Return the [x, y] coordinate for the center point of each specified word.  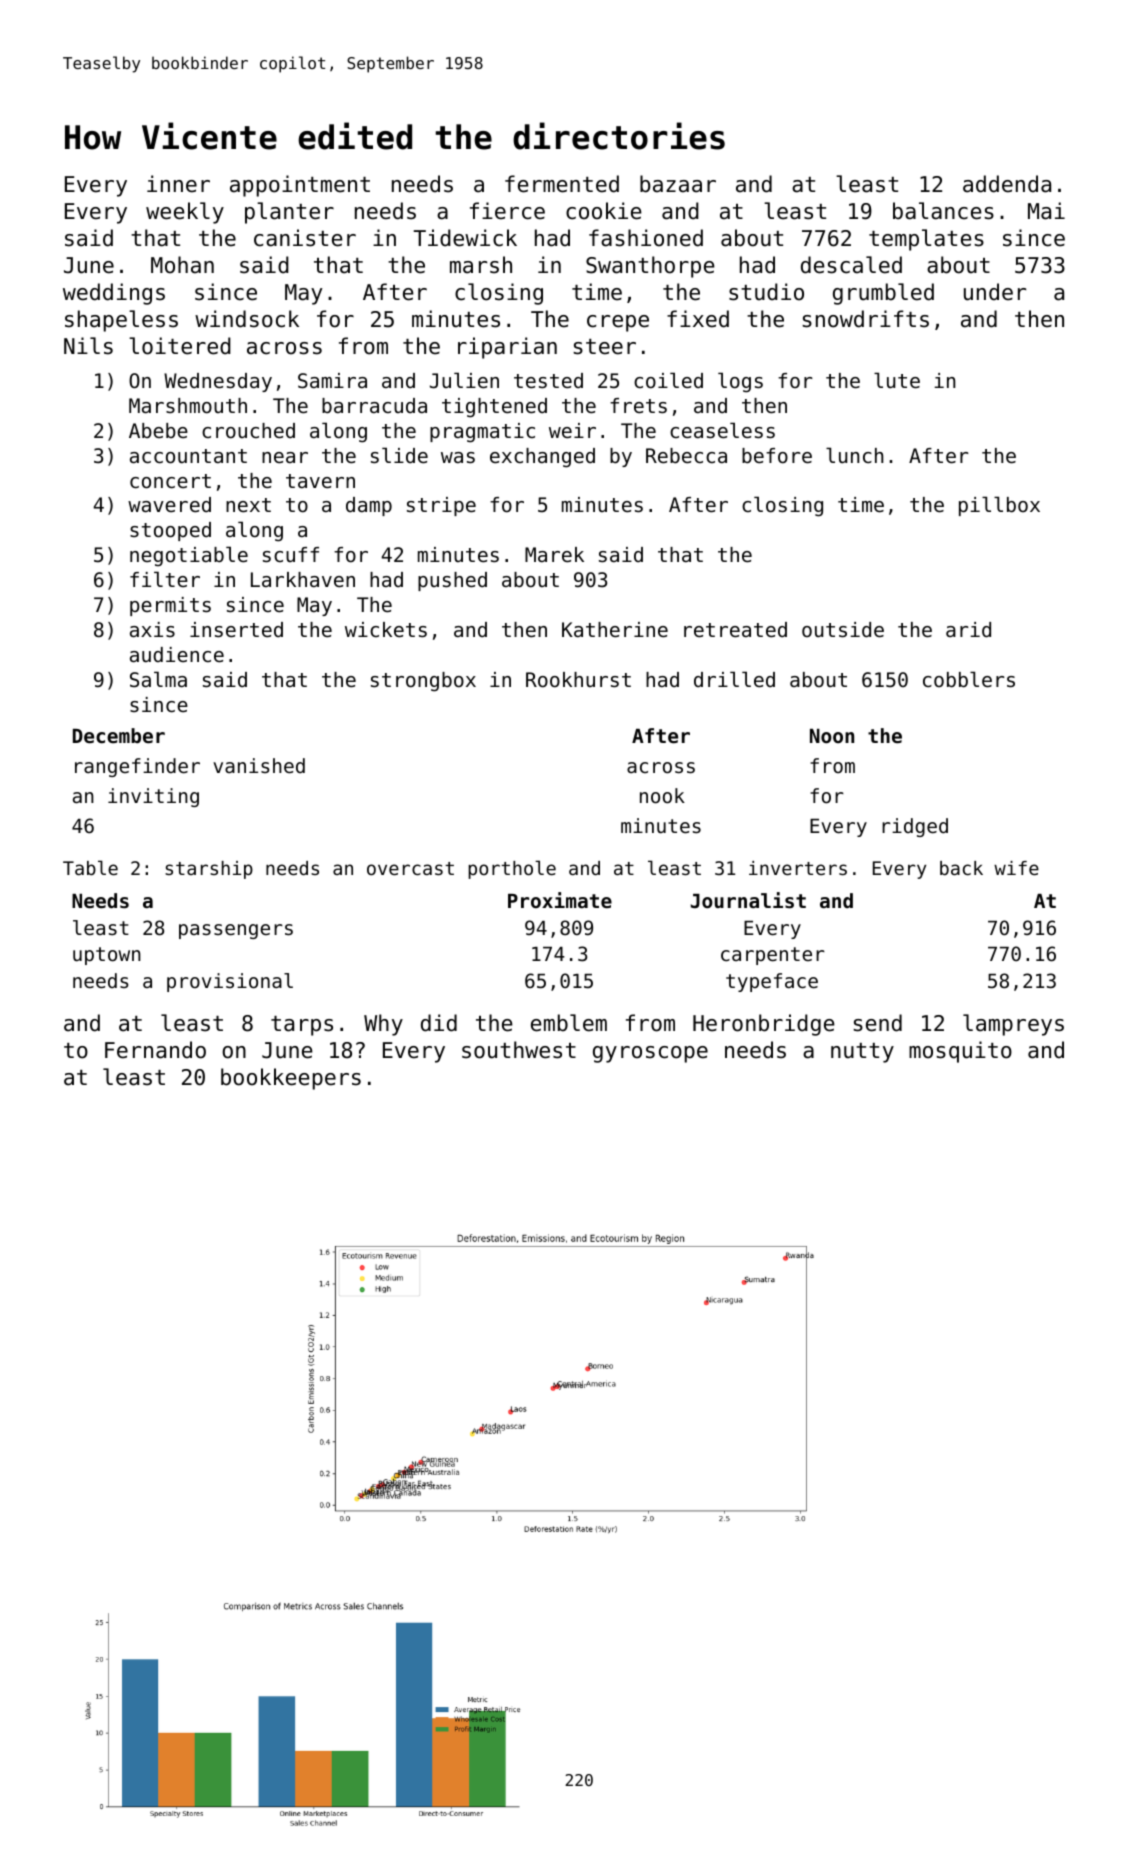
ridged [915, 827]
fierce [507, 211]
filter [165, 579]
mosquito [960, 1052]
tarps [302, 1026]
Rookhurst [578, 680]
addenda [1007, 184]
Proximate [560, 900]
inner [178, 184]
